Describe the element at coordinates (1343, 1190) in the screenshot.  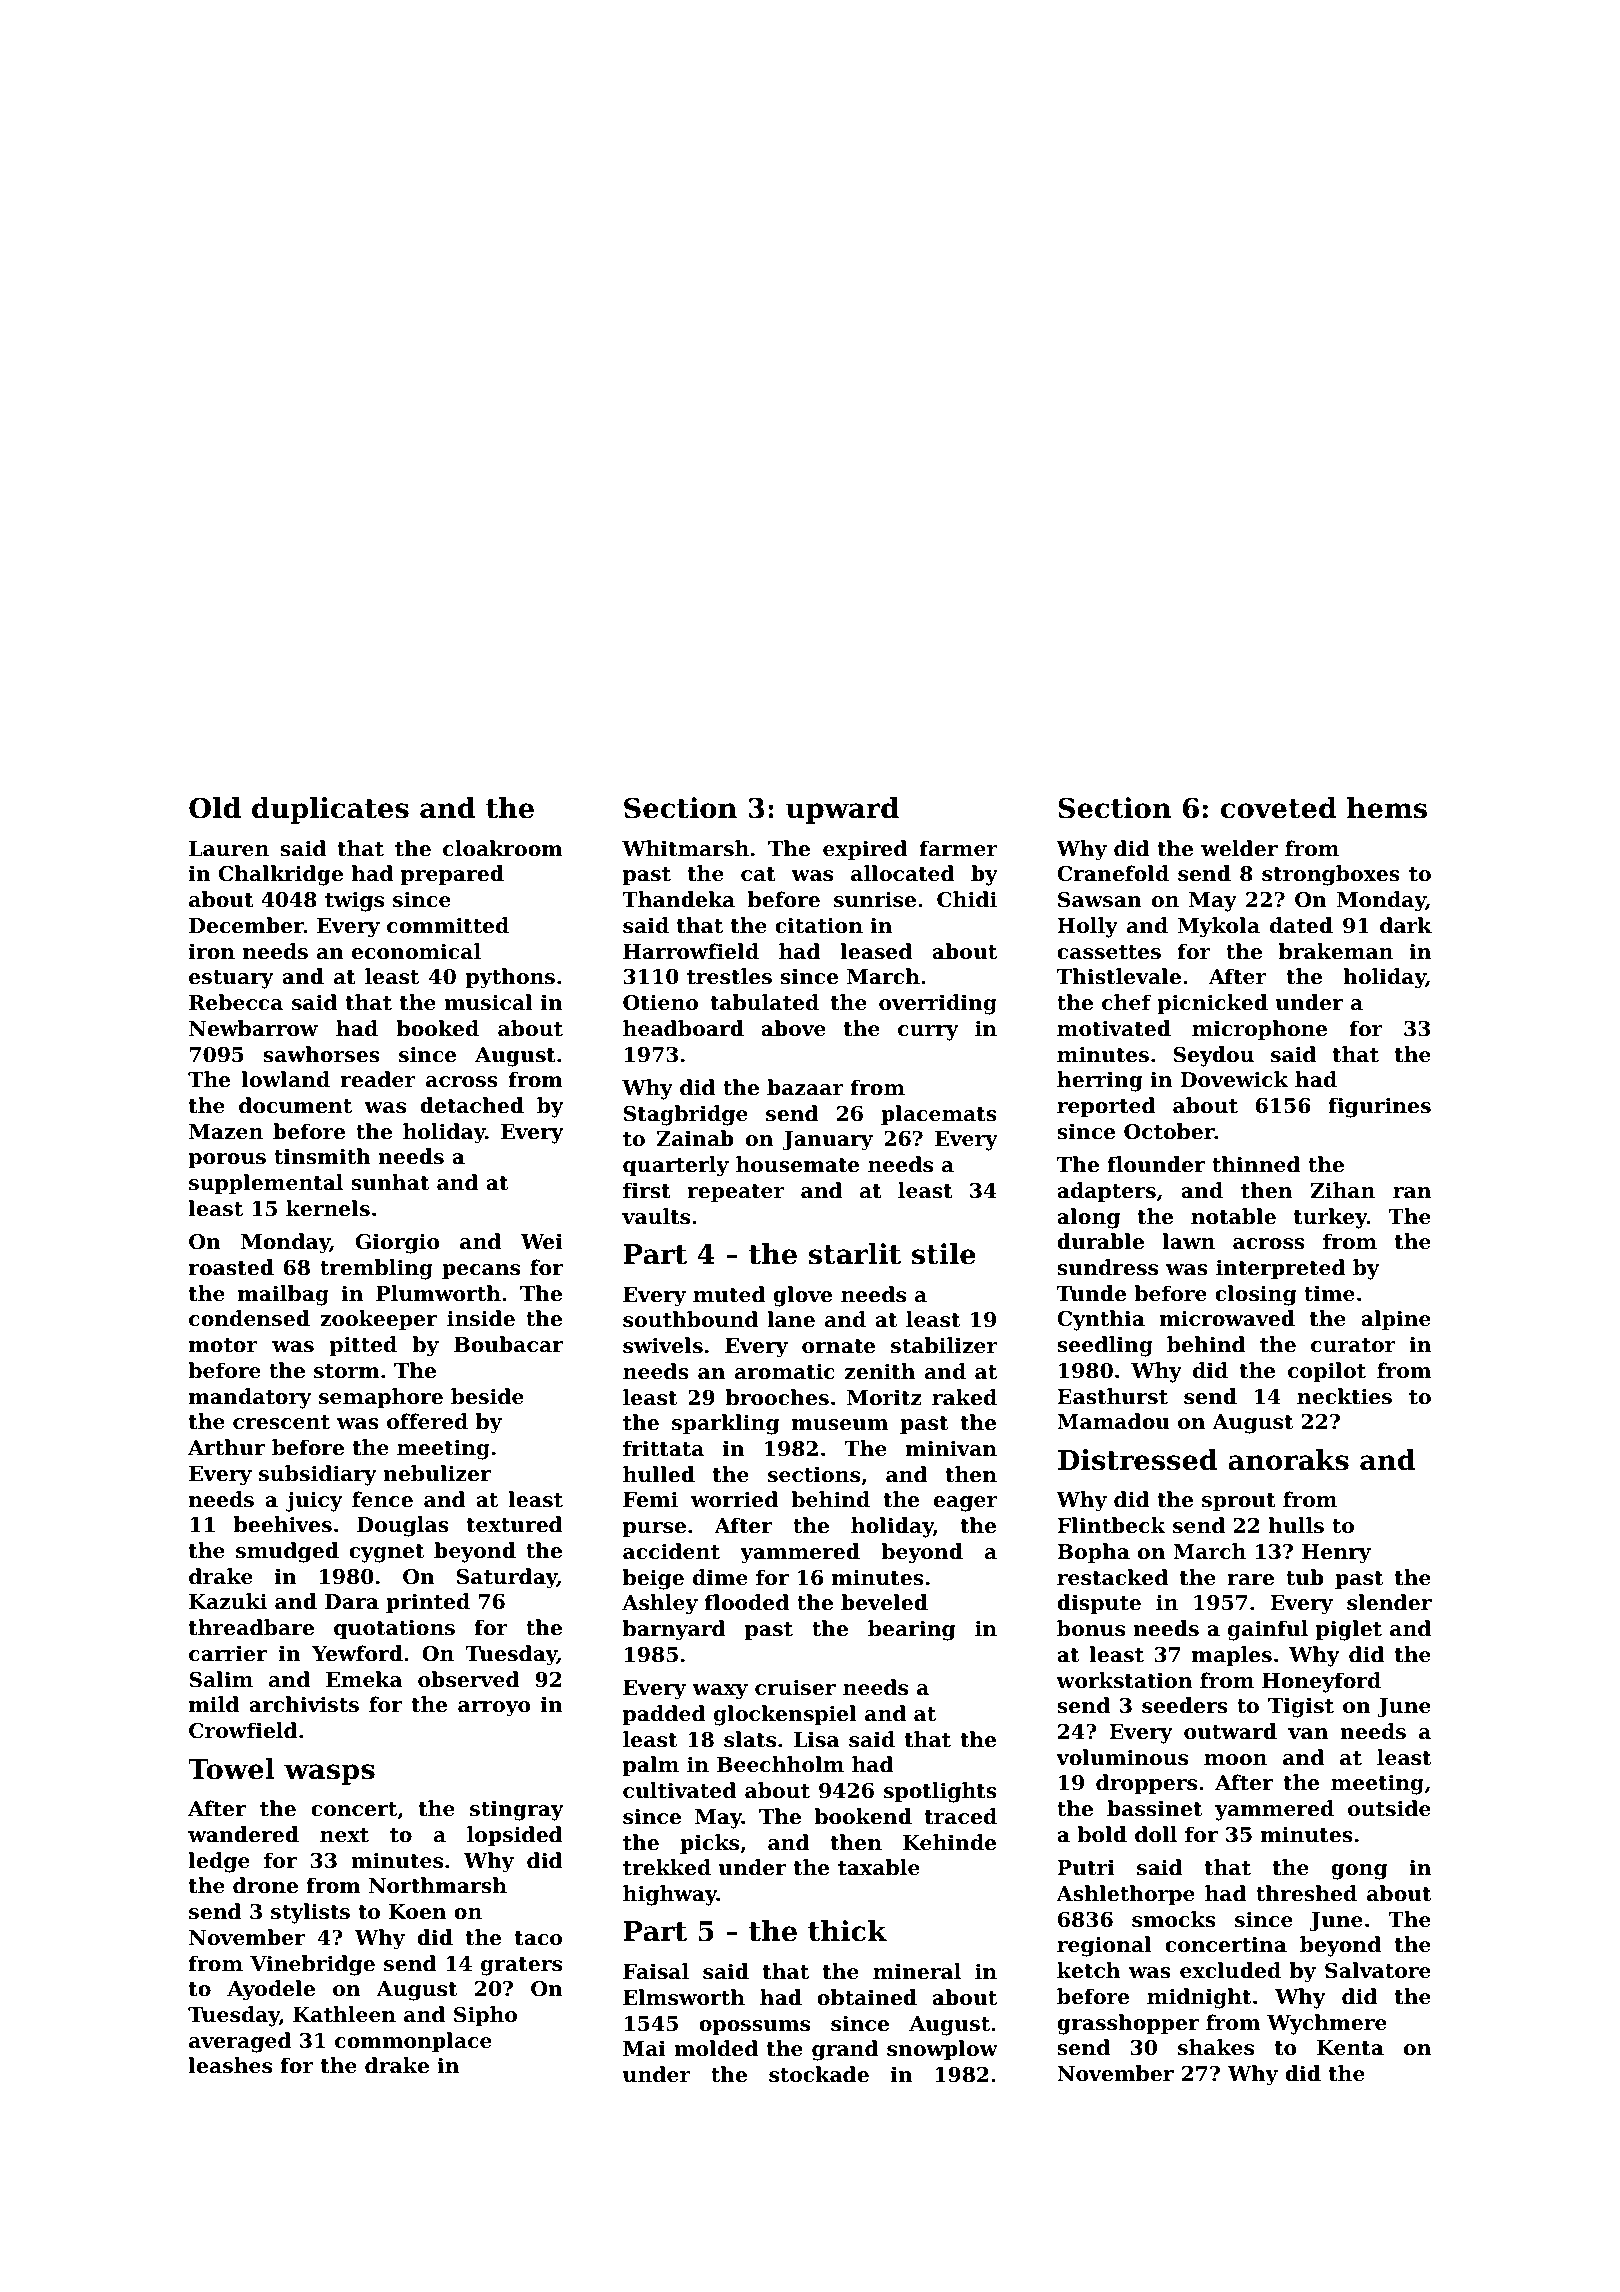
I see `Zihan` at that location.
